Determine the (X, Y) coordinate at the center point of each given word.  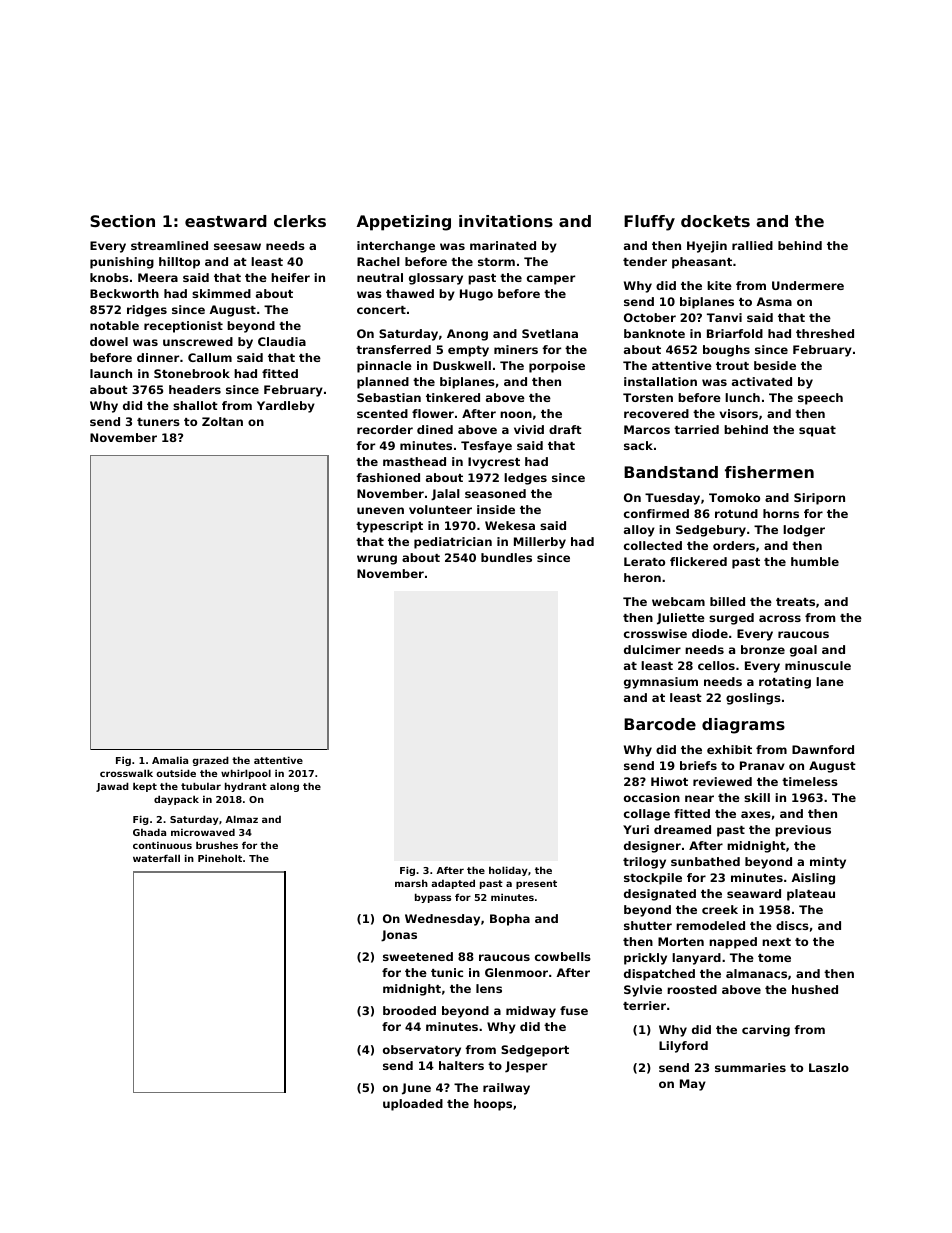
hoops (493, 1105)
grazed (210, 761)
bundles (506, 557)
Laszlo (829, 1067)
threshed (825, 333)
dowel (109, 341)
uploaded (413, 1105)
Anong (467, 335)
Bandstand (671, 472)
